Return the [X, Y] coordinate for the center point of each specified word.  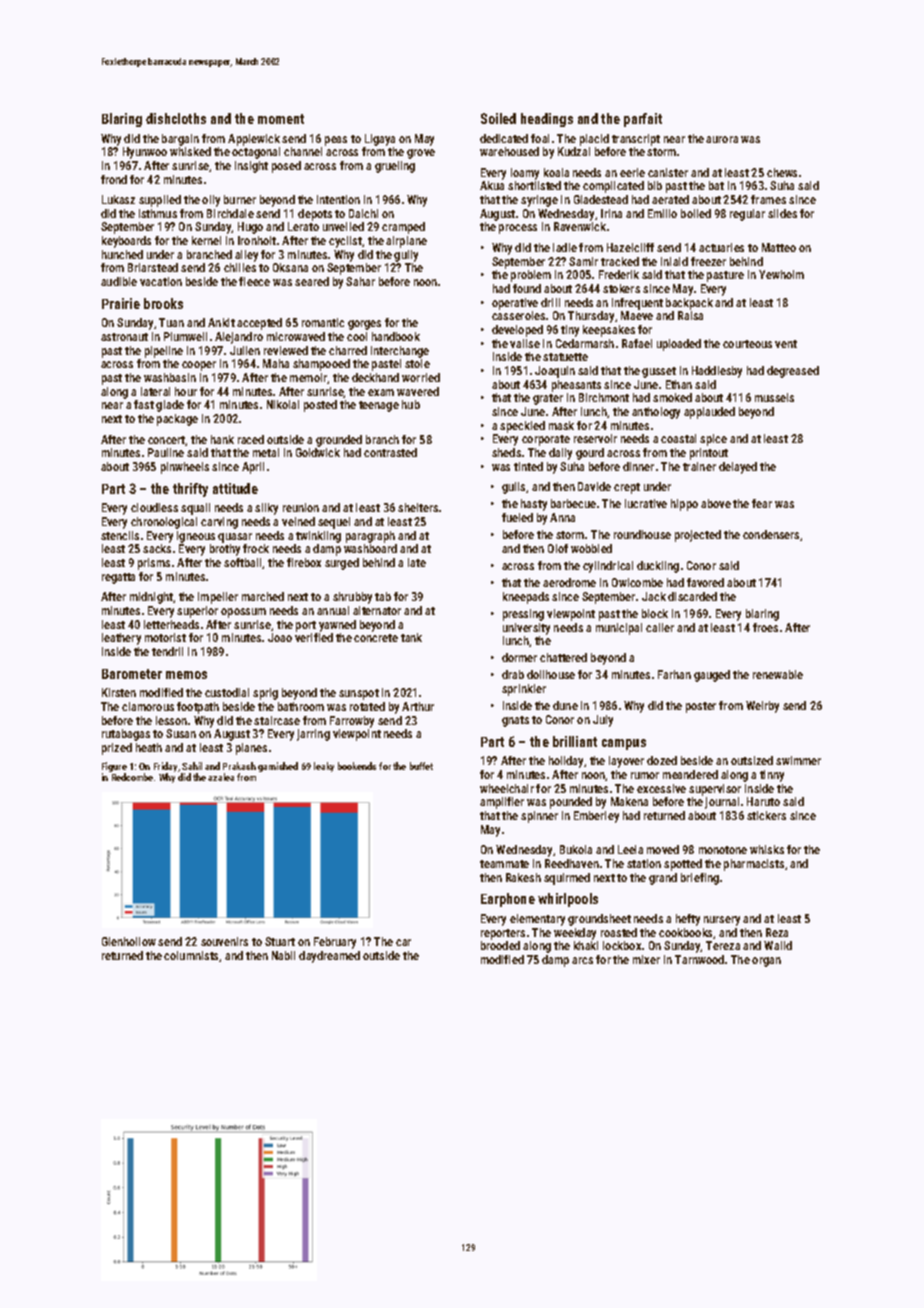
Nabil [283, 955]
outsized [752, 760]
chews [782, 172]
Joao [280, 637]
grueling [395, 167]
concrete [376, 638]
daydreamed [329, 957]
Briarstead [153, 267]
